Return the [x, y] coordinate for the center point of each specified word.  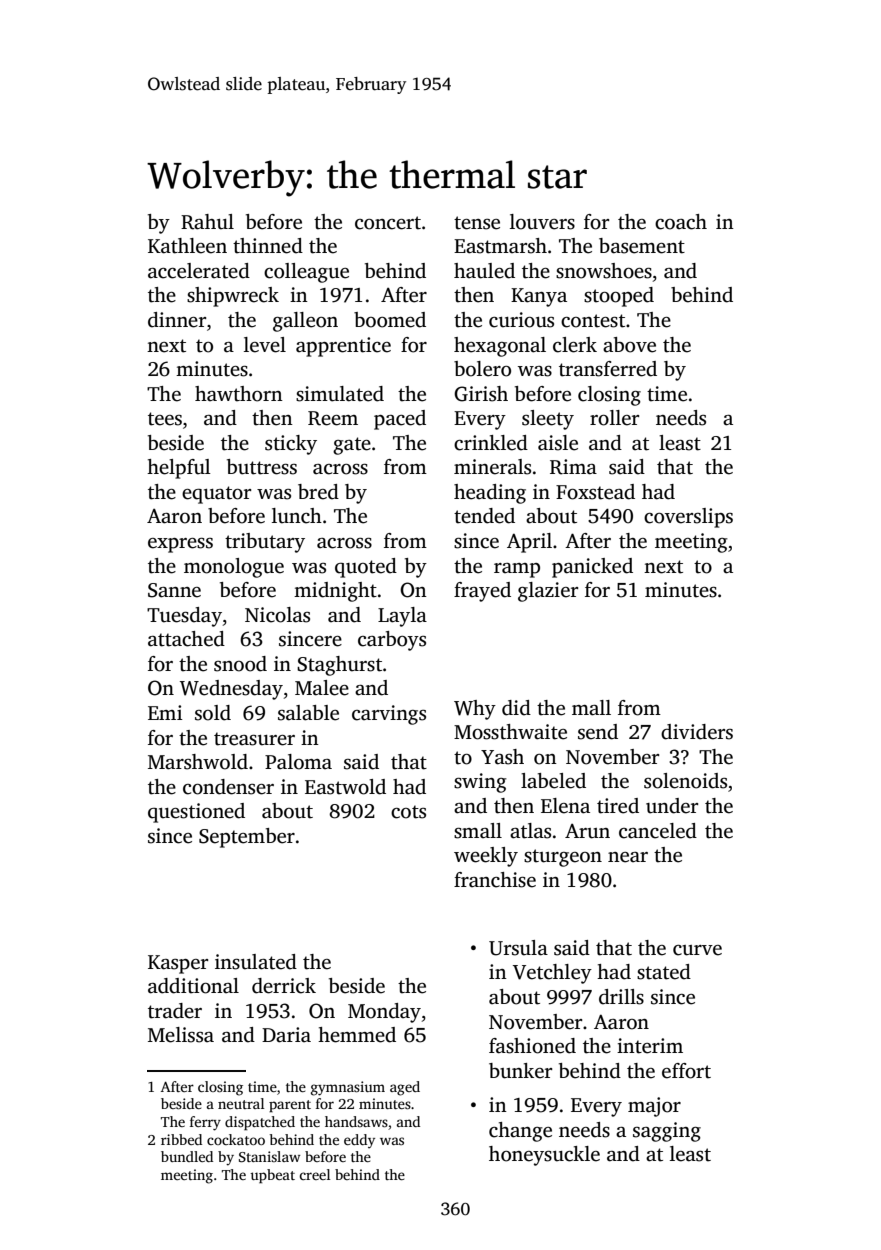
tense [477, 223]
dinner [177, 320]
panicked [592, 568]
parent [290, 1106]
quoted [366, 568]
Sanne [174, 590]
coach [681, 222]
